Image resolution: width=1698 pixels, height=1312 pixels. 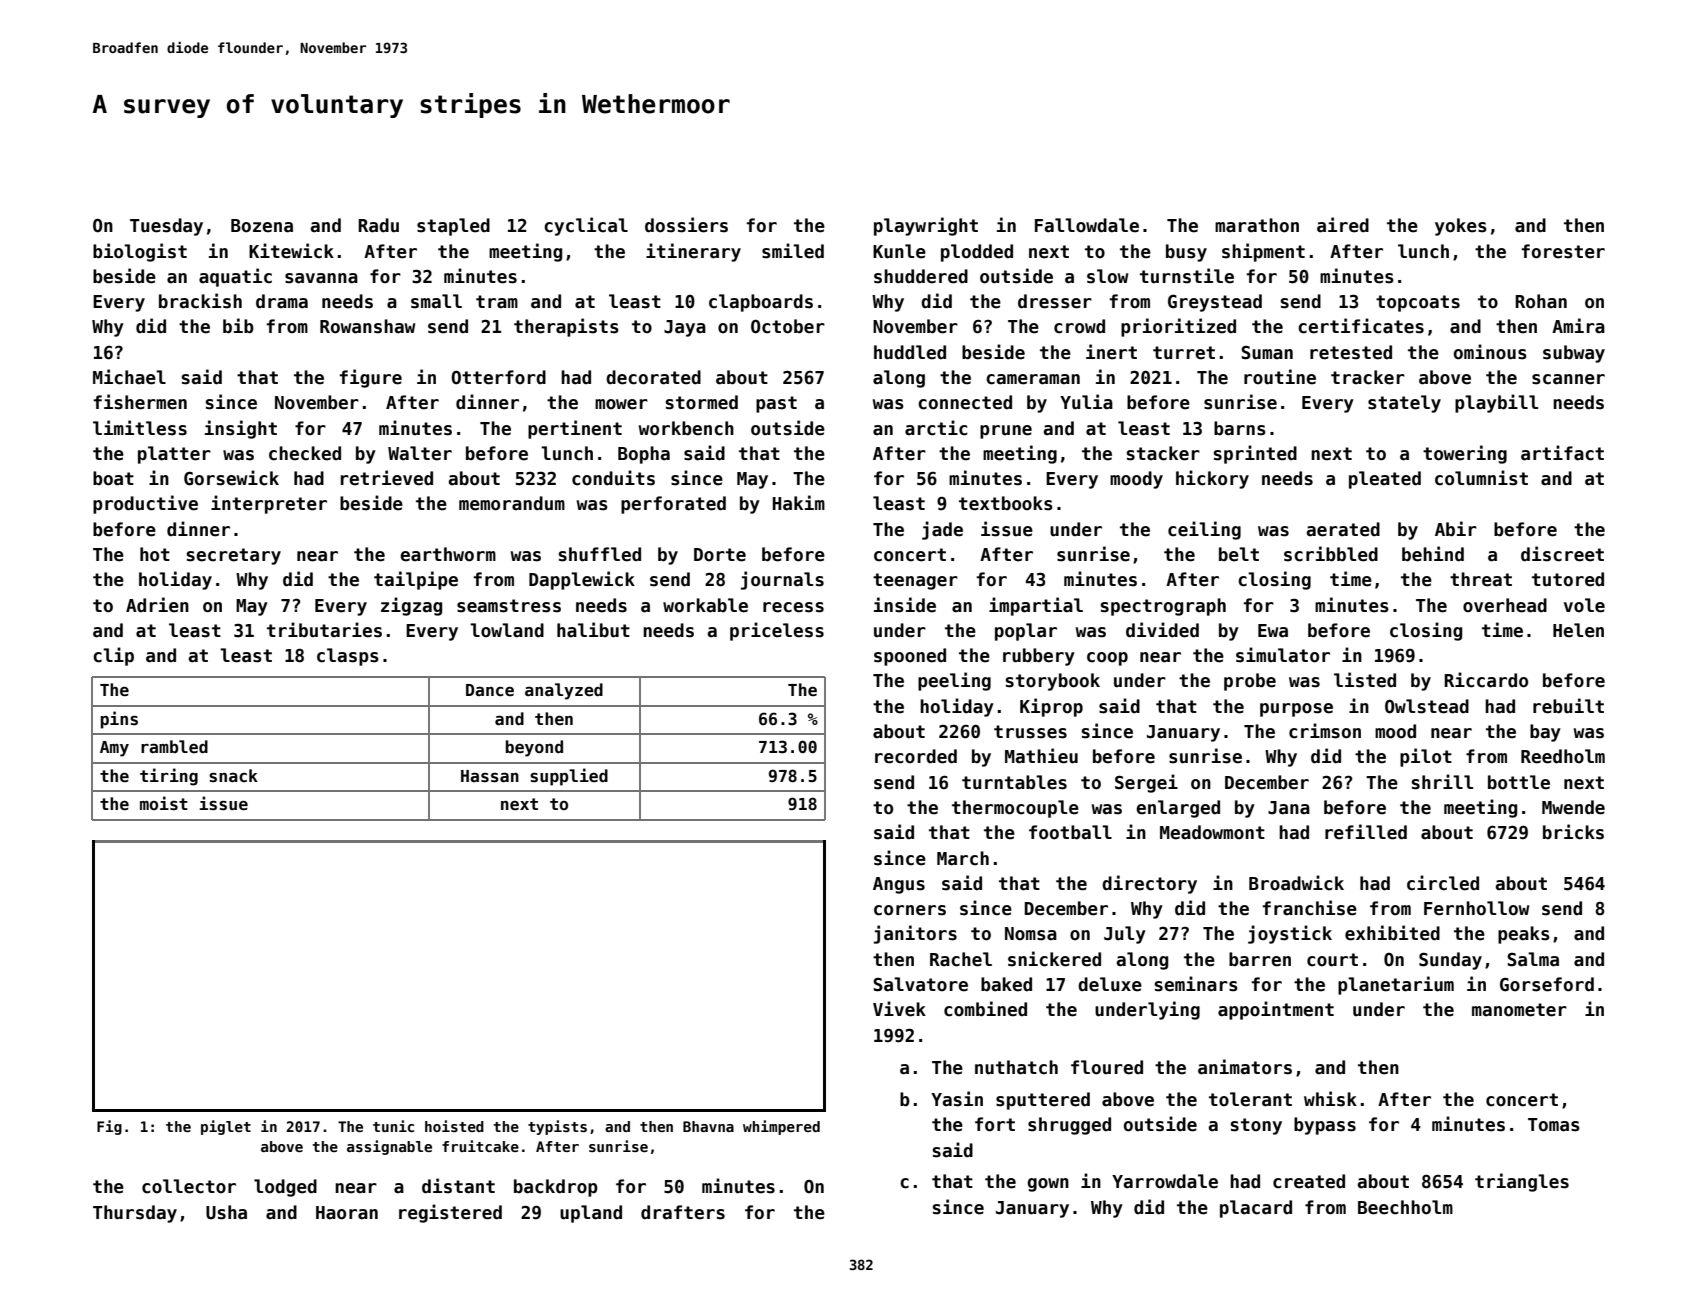 I want to click on hoisted, so click(x=454, y=1126).
